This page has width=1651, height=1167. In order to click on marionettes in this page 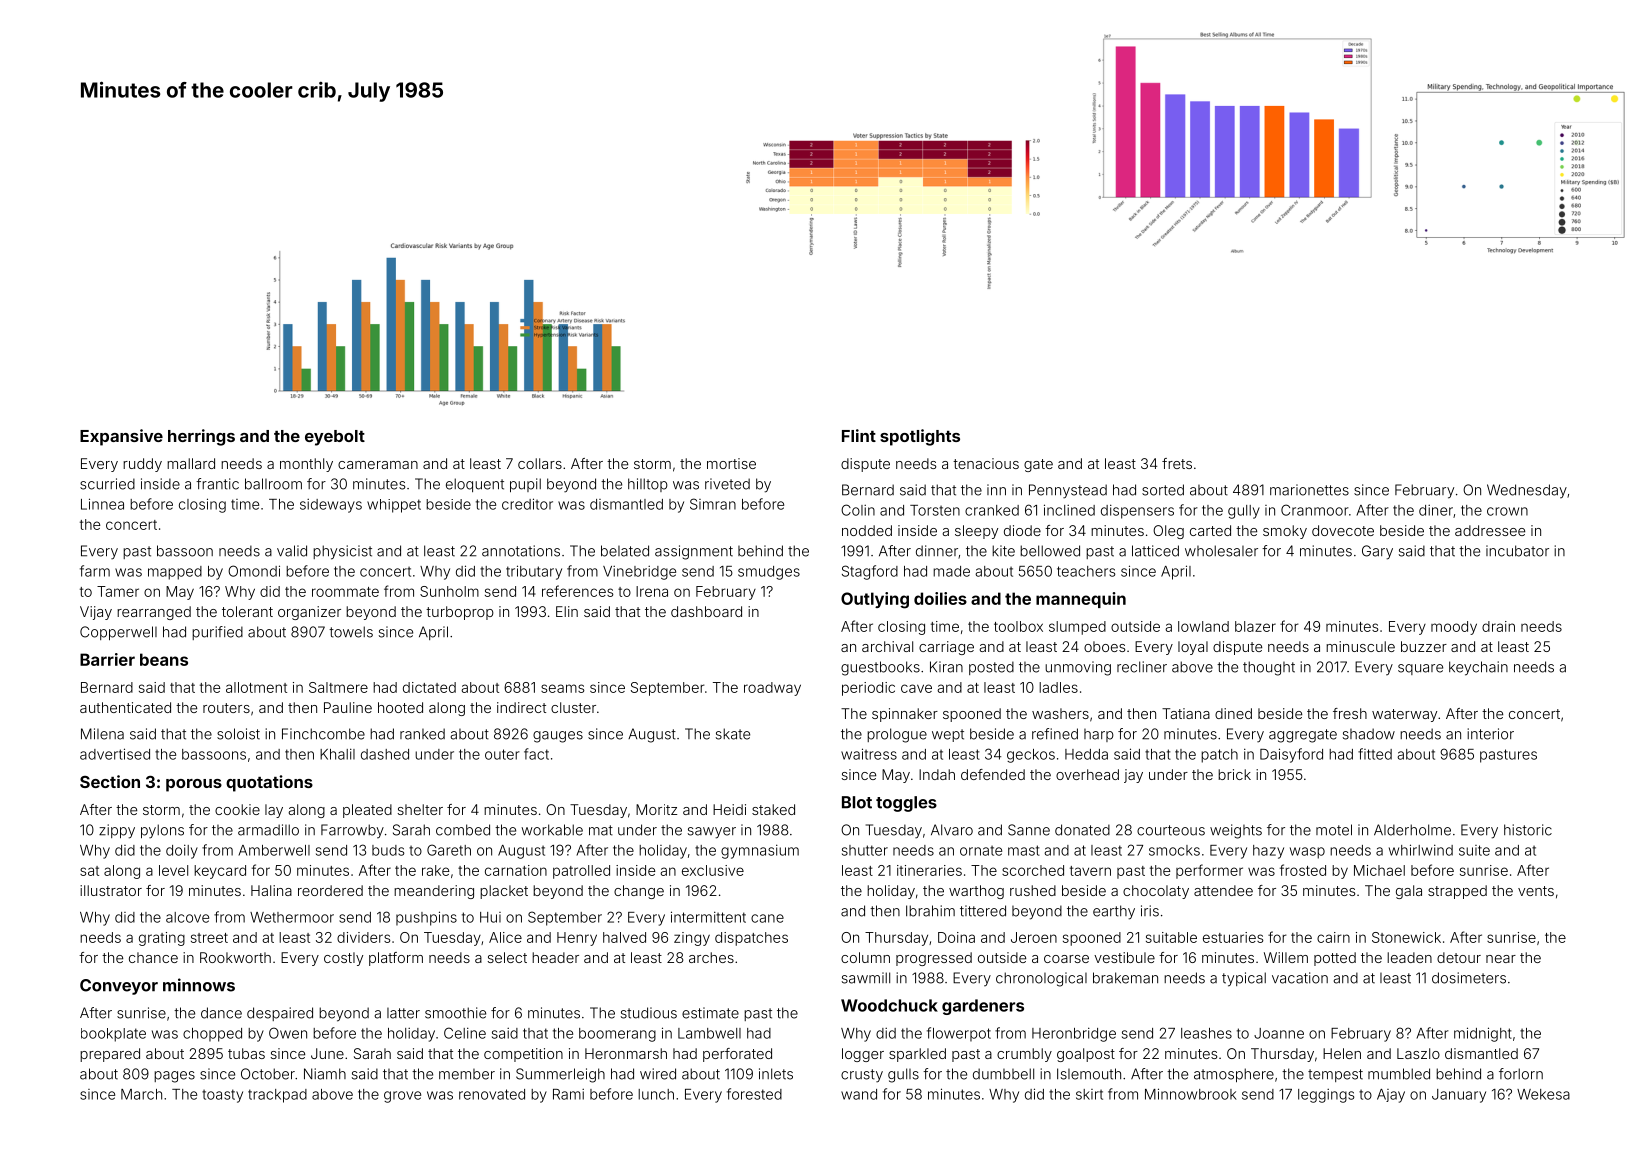, I will do `click(1309, 490)`.
